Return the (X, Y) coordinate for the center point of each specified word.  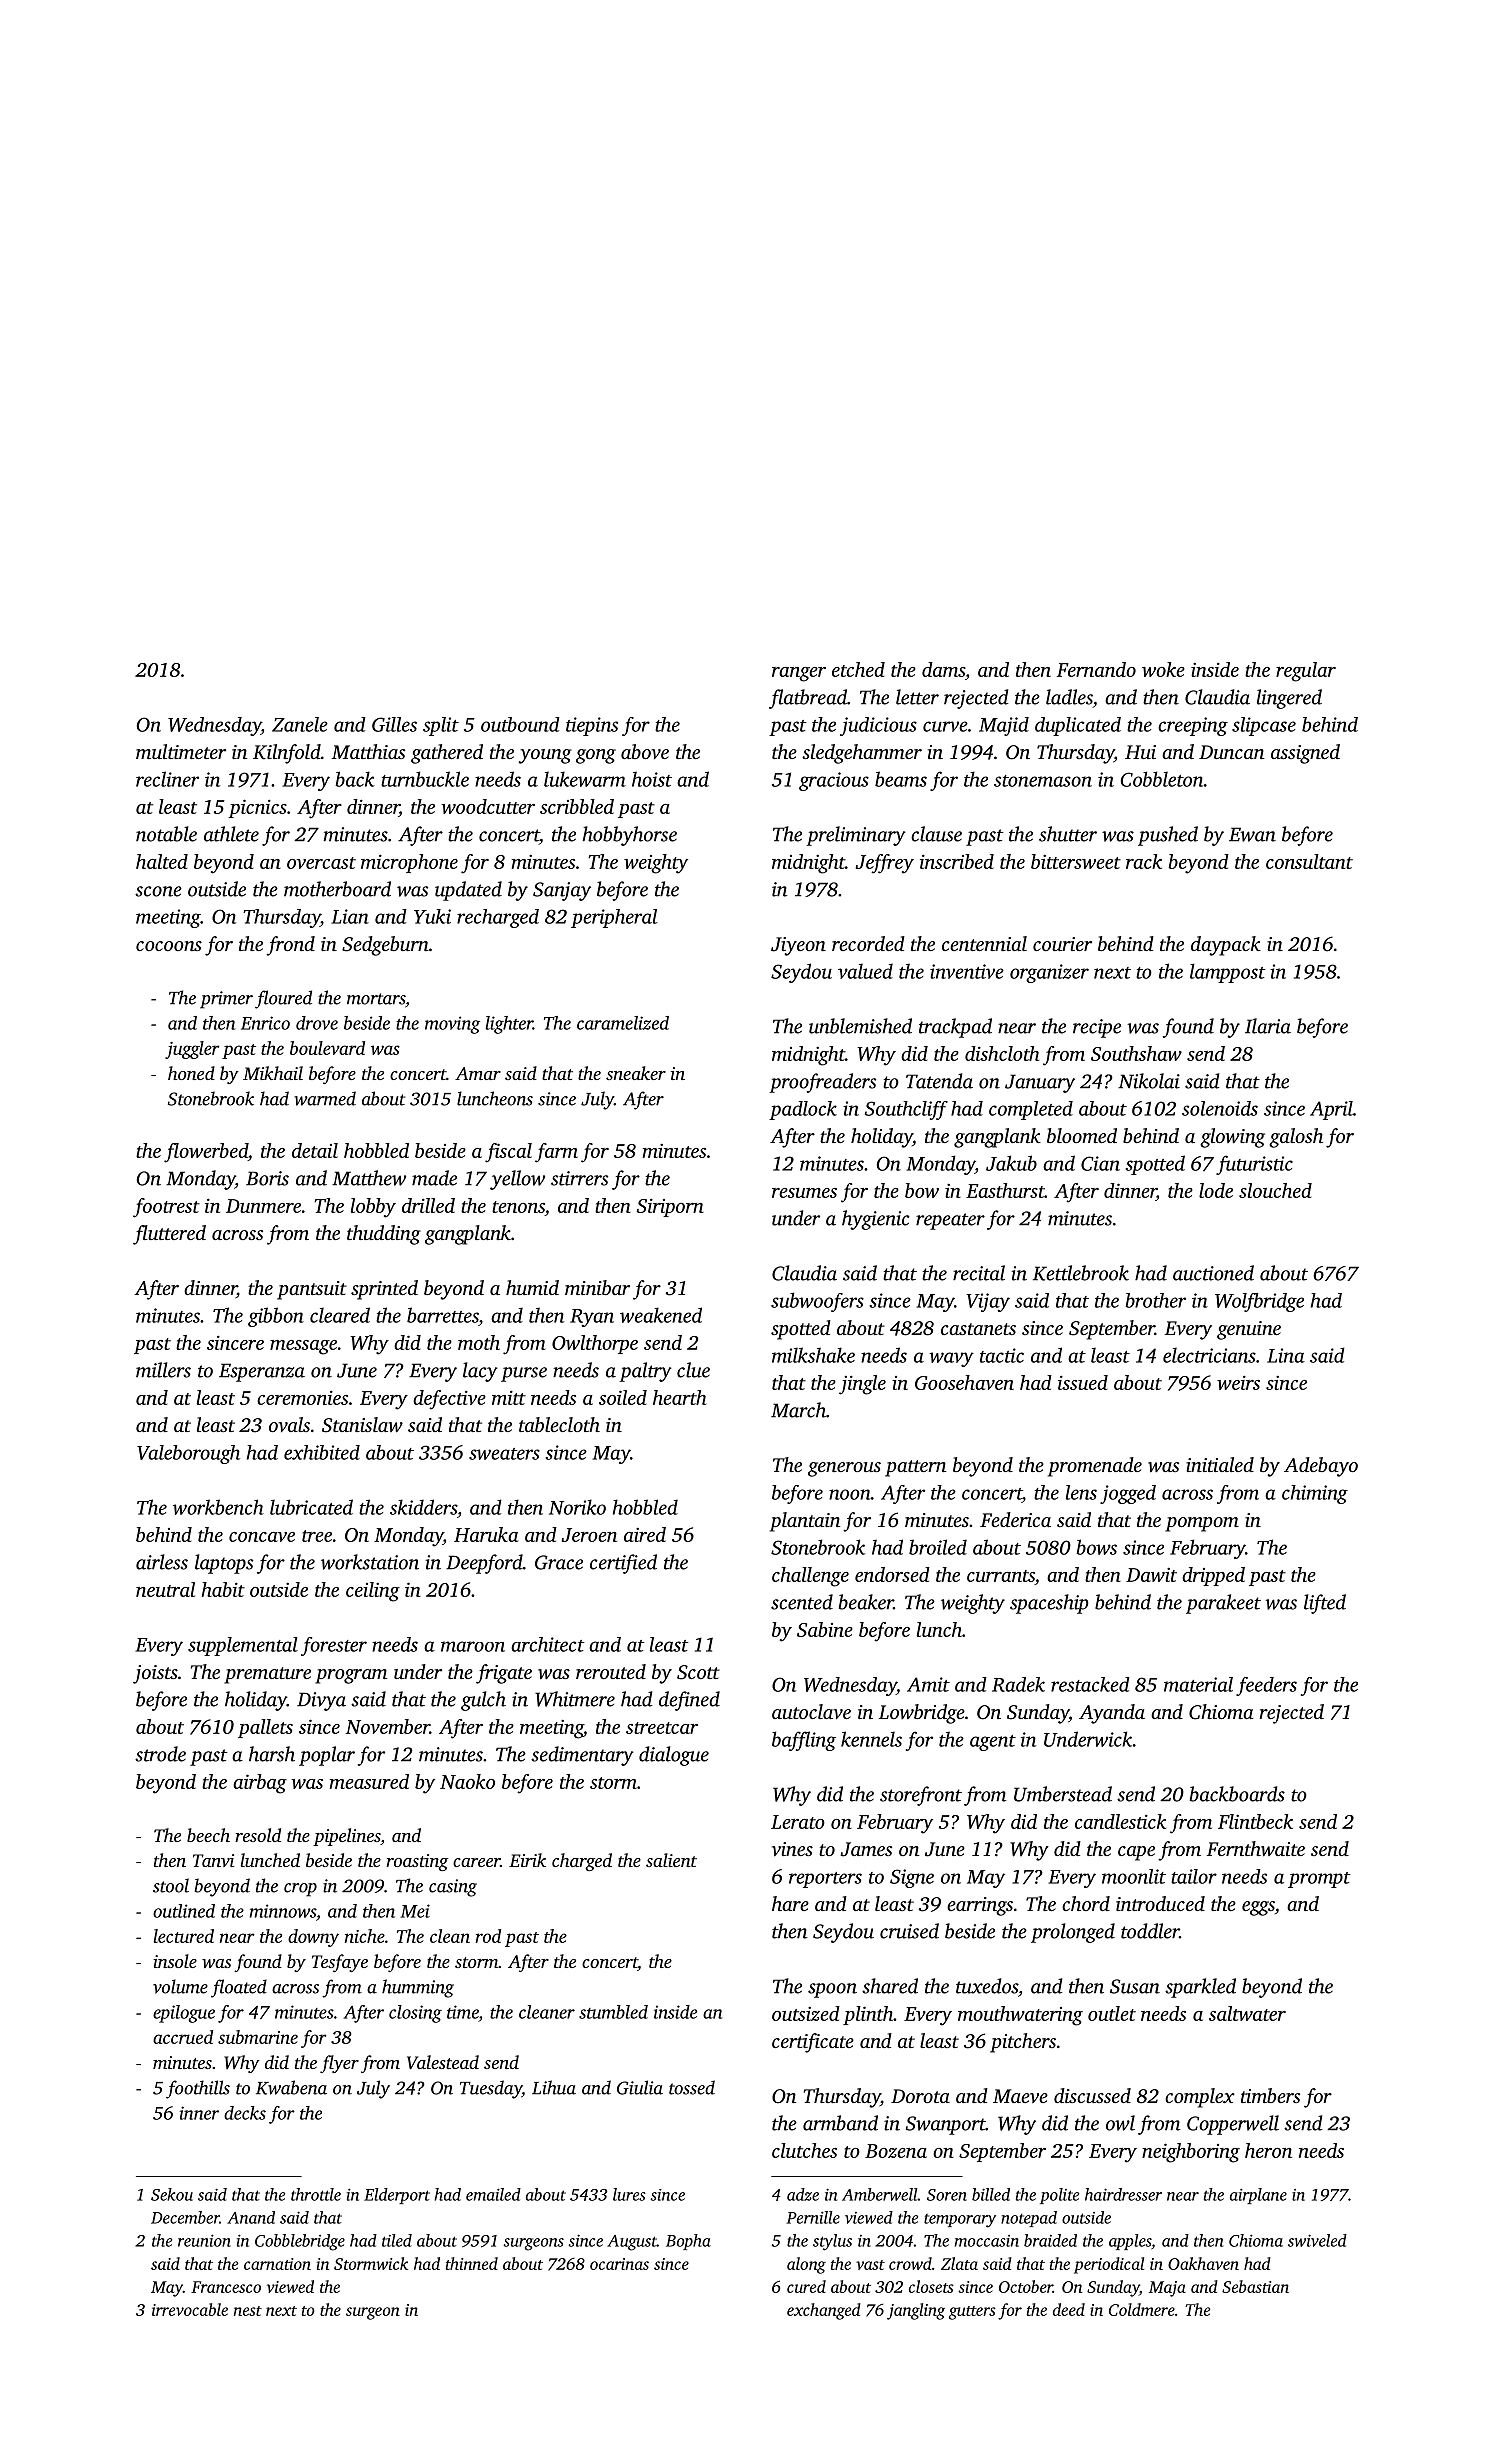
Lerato (798, 1822)
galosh (1296, 1138)
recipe (1097, 1028)
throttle (316, 2194)
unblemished (860, 1026)
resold (258, 1835)
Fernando (1096, 669)
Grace (559, 1562)
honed (191, 1073)
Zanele (300, 724)
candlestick (1120, 1821)
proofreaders (822, 1083)
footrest (166, 1208)
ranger (799, 674)
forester (334, 1646)
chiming (1315, 1494)
